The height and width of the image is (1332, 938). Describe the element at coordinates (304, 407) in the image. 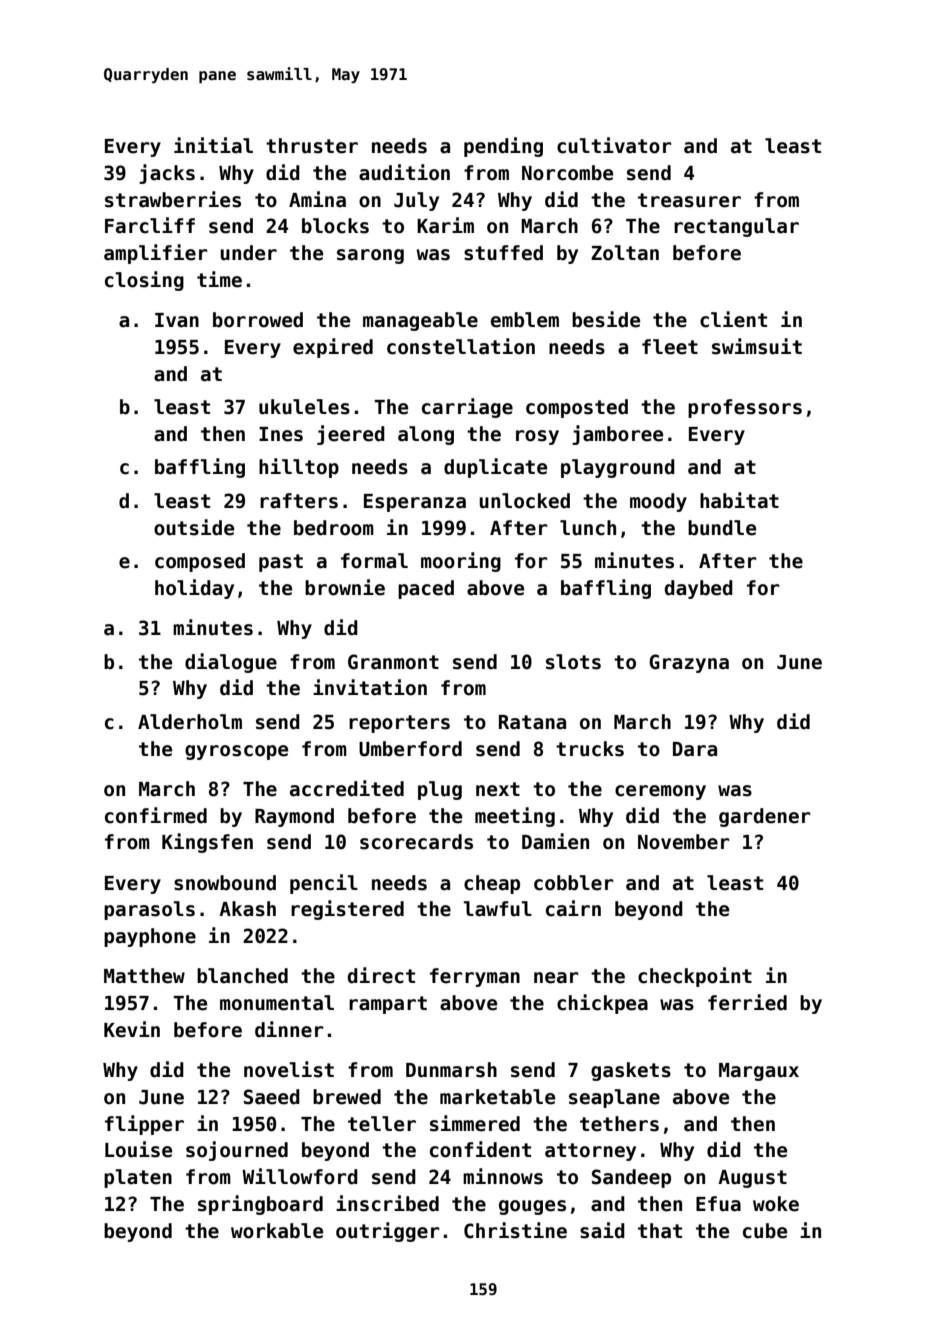

I see `ukuleles` at that location.
